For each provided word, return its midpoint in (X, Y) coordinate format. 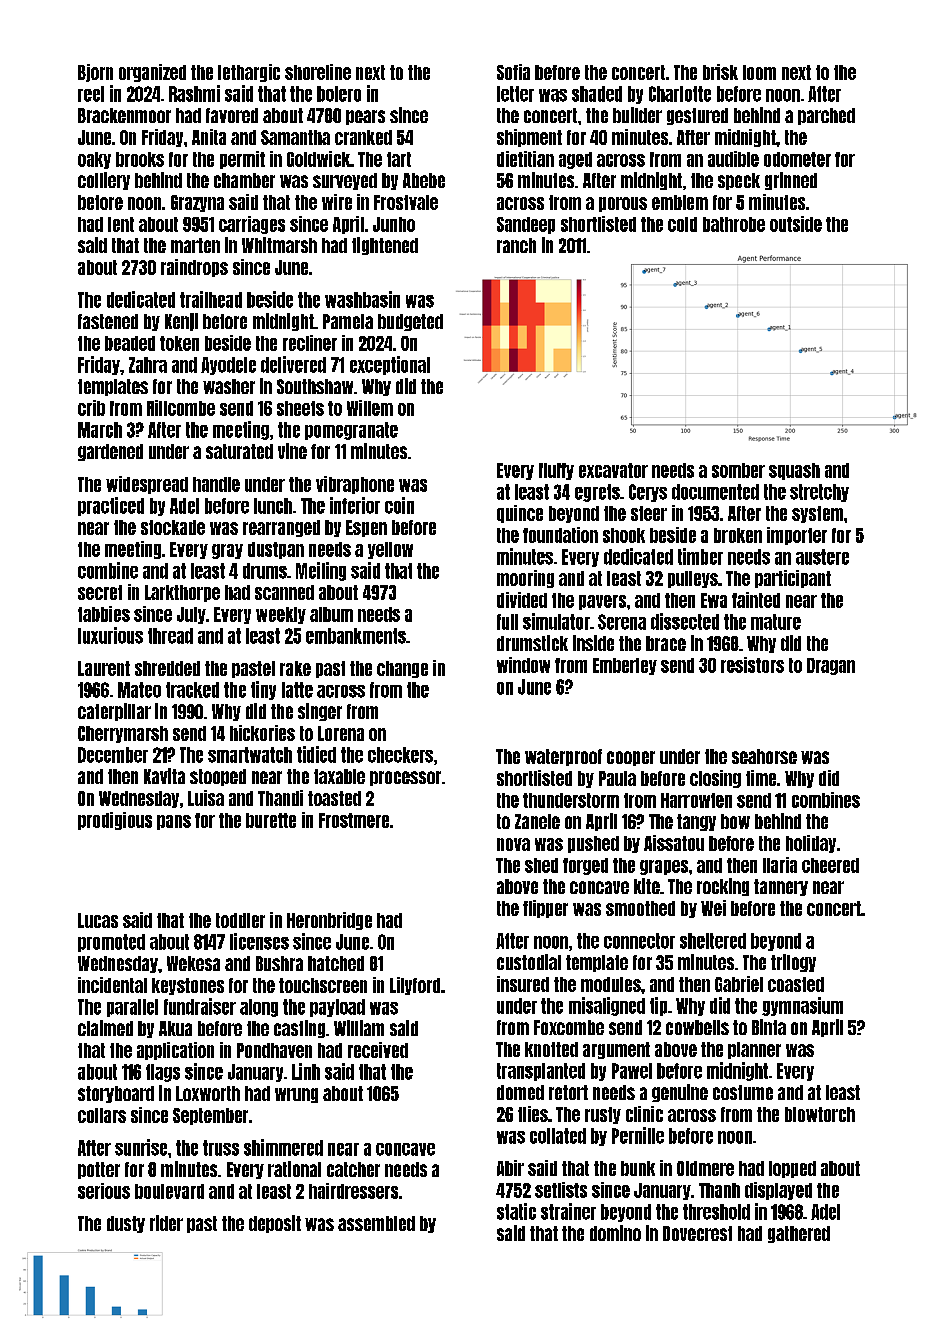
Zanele (537, 821)
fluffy (556, 471)
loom (759, 72)
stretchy (819, 493)
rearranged (281, 528)
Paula (617, 778)
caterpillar (114, 712)
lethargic (249, 73)
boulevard (169, 1191)
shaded (597, 94)
